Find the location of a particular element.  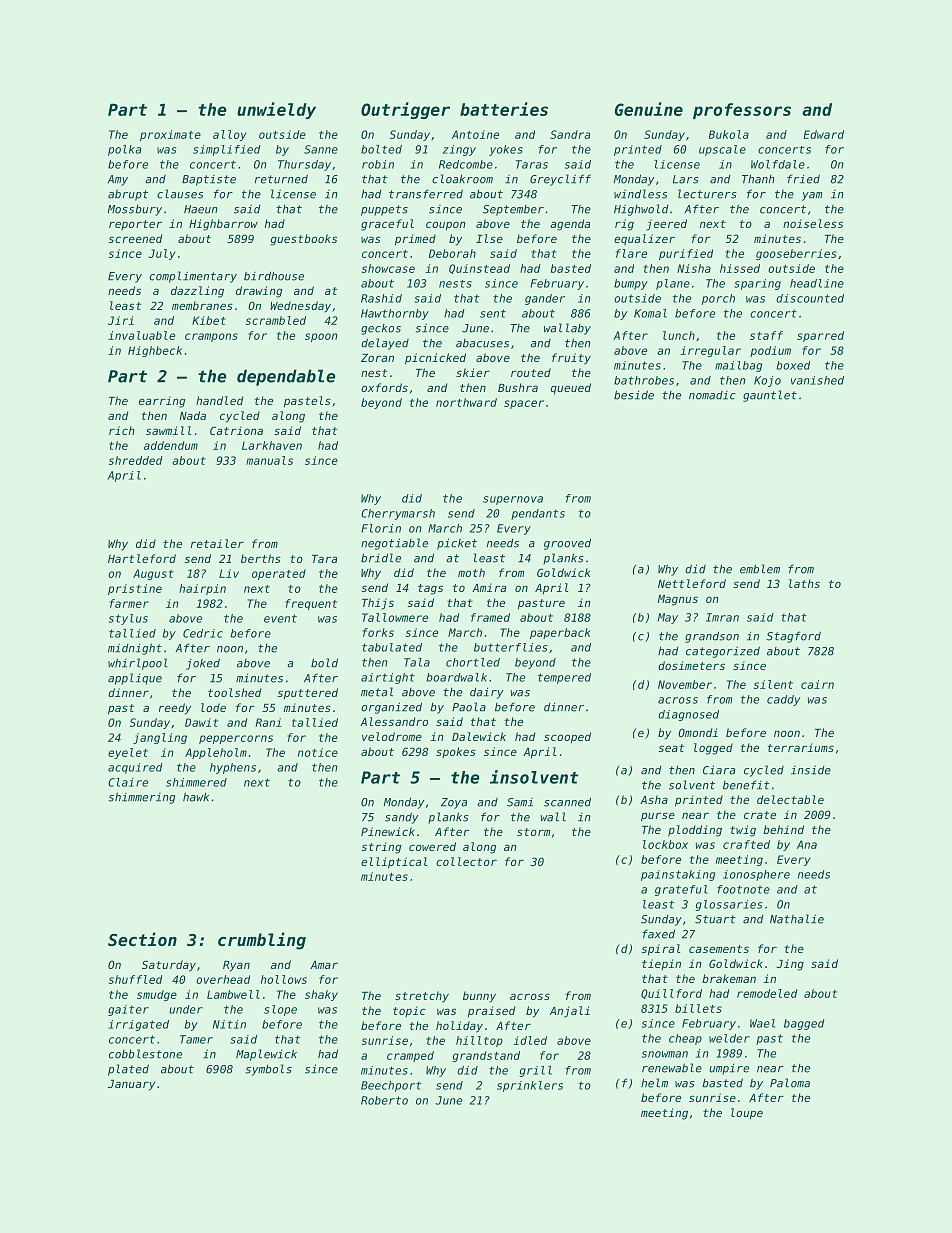

lunch is located at coordinates (679, 335).
